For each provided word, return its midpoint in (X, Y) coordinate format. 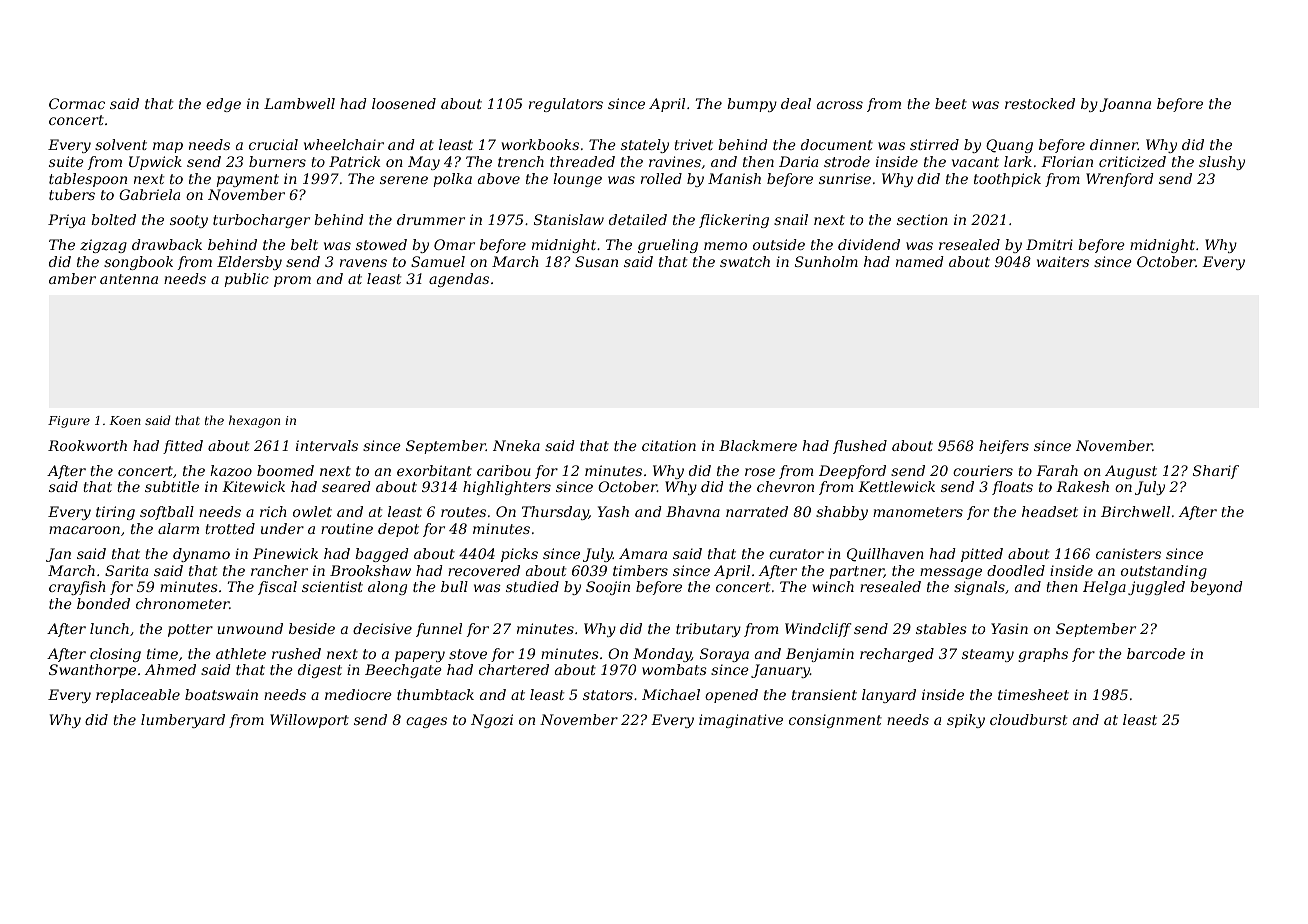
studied (532, 586)
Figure (69, 422)
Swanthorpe (92, 671)
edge (223, 105)
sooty (189, 221)
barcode (1156, 653)
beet (951, 103)
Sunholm (826, 261)
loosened (404, 103)
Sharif (1216, 472)
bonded (103, 603)
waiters (1063, 261)
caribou (504, 470)
